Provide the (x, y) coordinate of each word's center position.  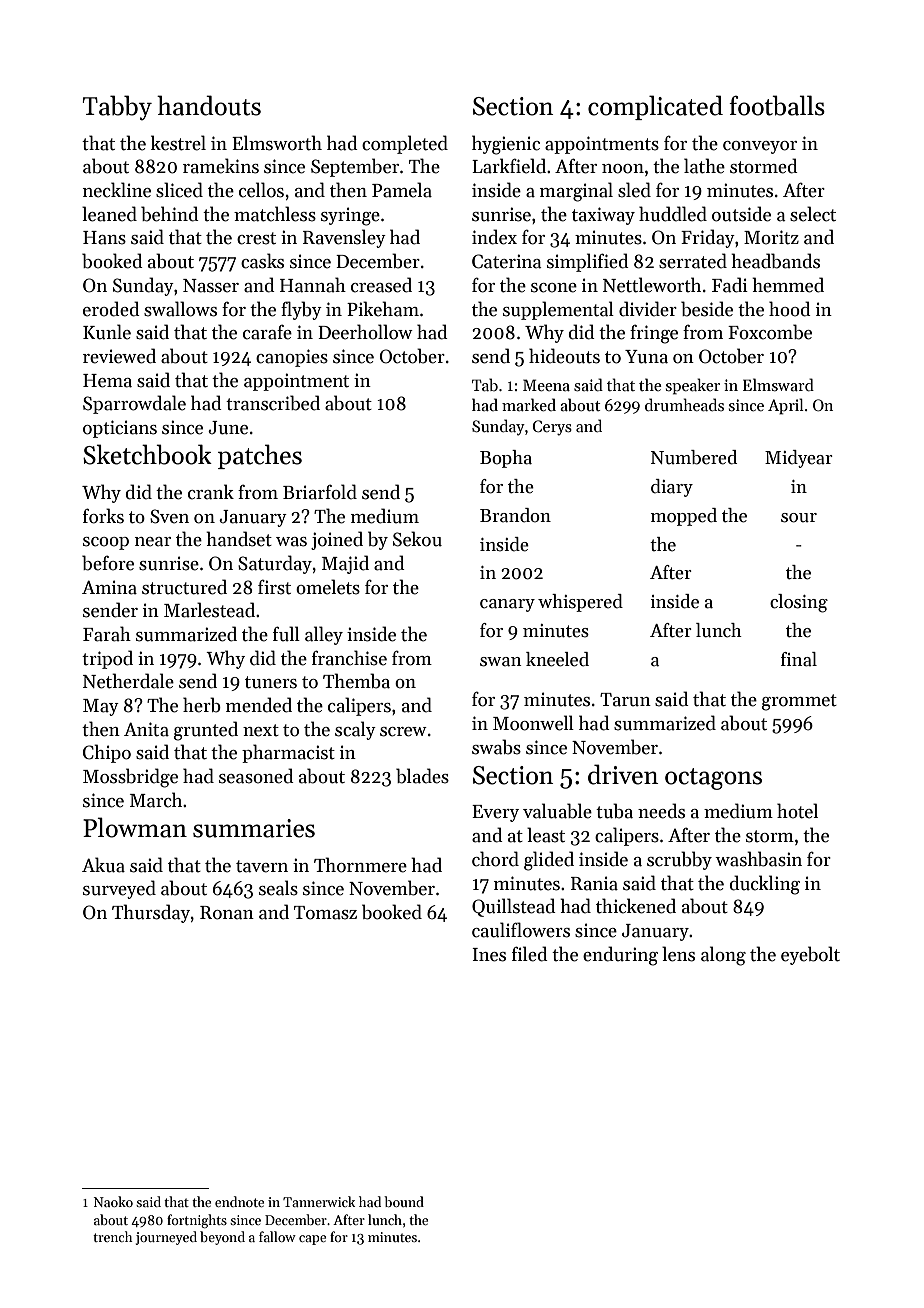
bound (404, 1201)
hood (790, 309)
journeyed (166, 1238)
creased (381, 285)
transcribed (273, 403)
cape (312, 1240)
